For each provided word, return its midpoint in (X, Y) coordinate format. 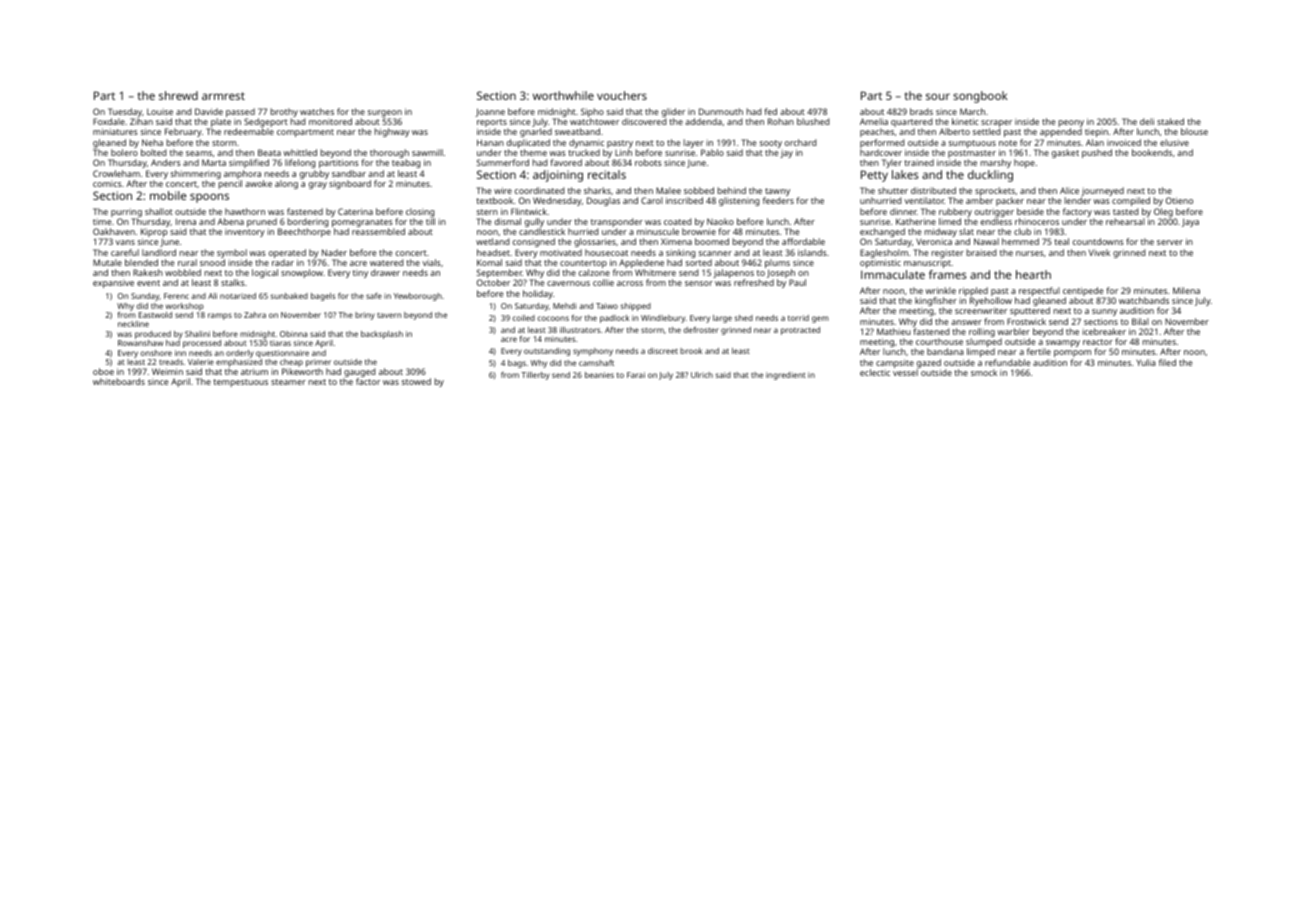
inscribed (684, 200)
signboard (350, 184)
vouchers (622, 95)
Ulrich (702, 375)
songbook (980, 97)
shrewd (178, 95)
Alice (1069, 190)
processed (202, 344)
